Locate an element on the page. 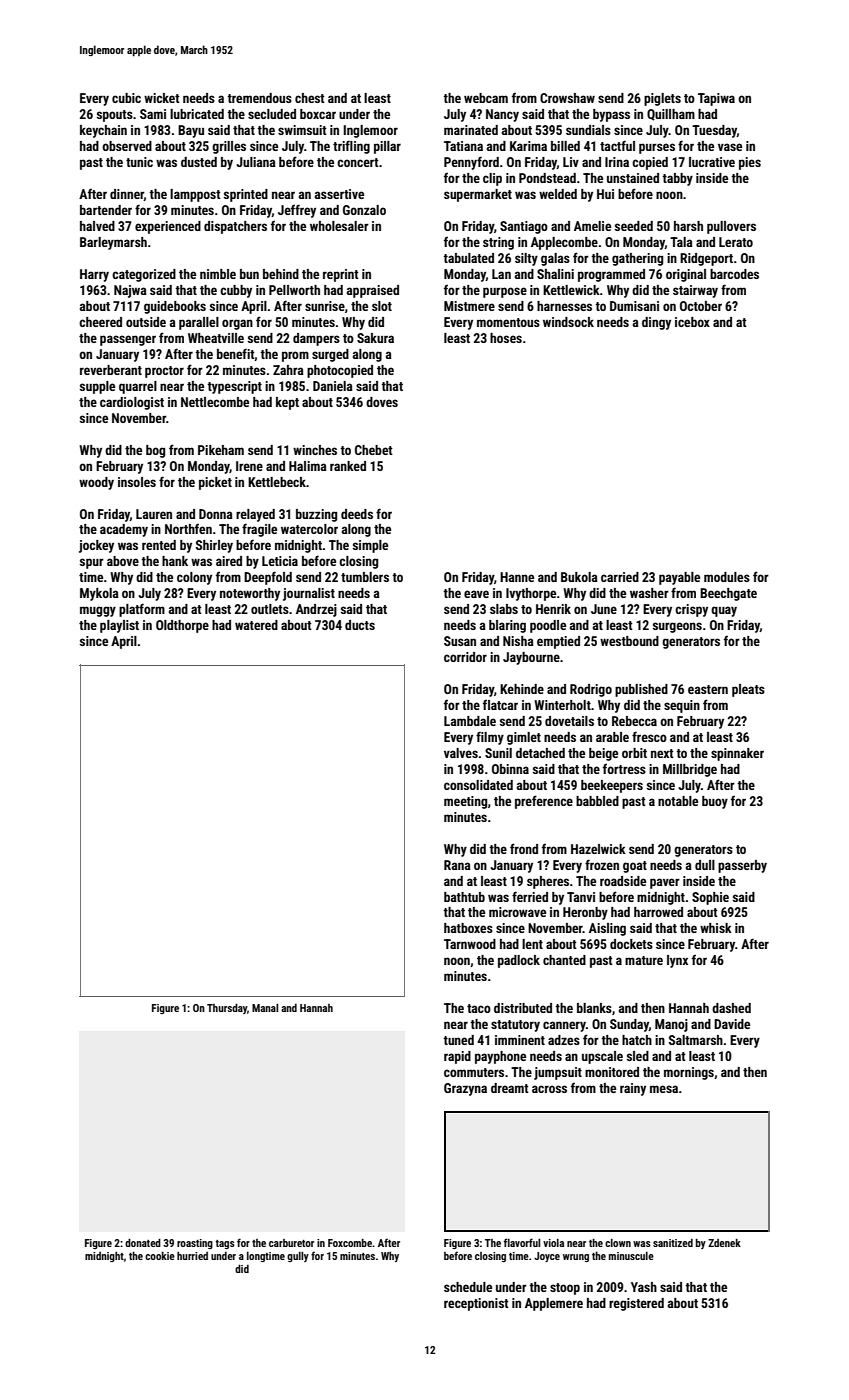 The image size is (849, 1400). receptionist is located at coordinates (476, 1304).
